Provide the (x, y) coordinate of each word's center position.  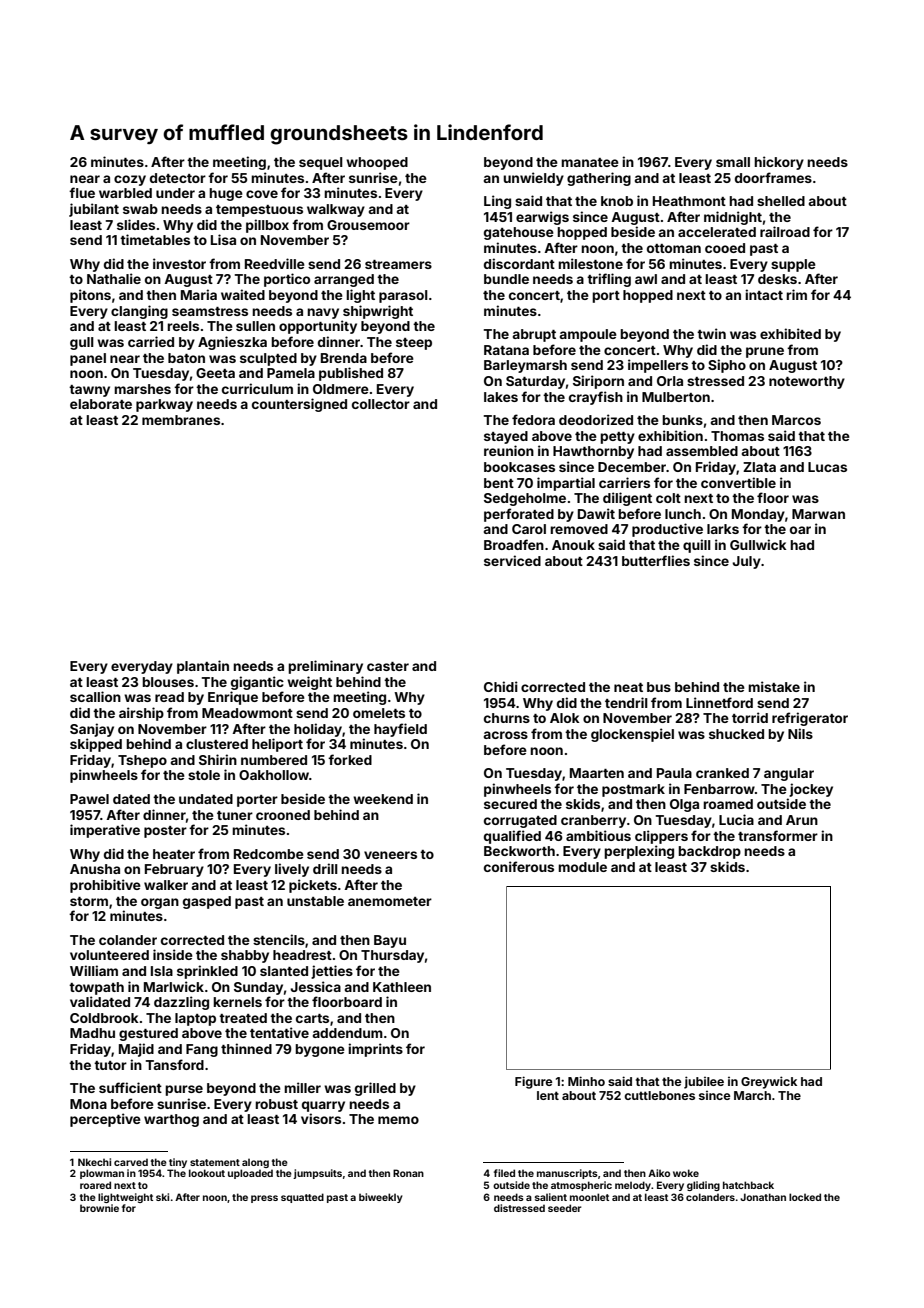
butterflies (656, 560)
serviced (512, 560)
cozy (130, 180)
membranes (181, 420)
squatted (302, 1198)
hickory (779, 163)
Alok (565, 718)
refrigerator (810, 719)
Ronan (408, 1173)
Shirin (218, 759)
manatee (590, 162)
